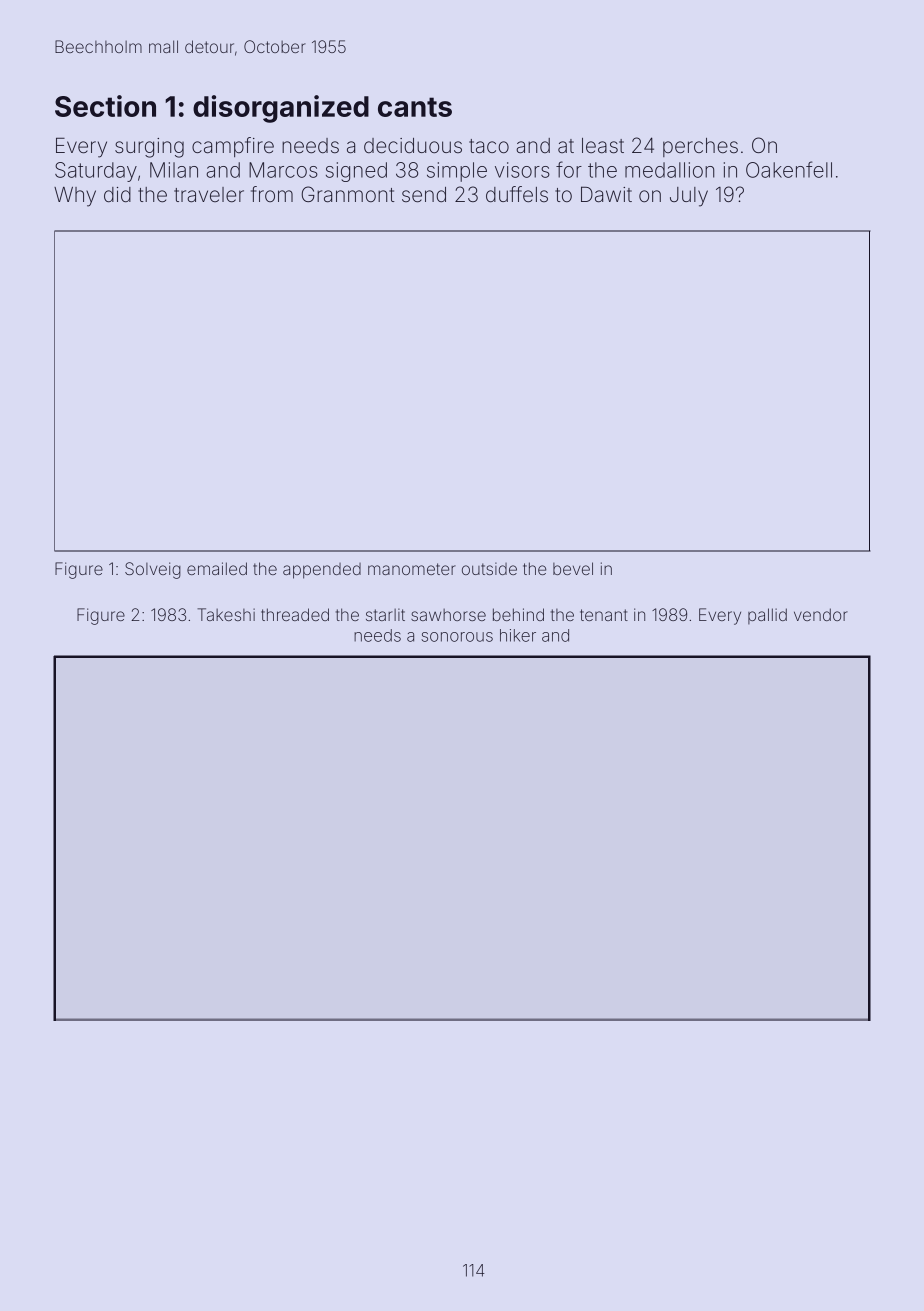 Image resolution: width=924 pixels, height=1311 pixels. Describe the element at coordinates (281, 109) in the screenshot. I see `disorganized` at that location.
